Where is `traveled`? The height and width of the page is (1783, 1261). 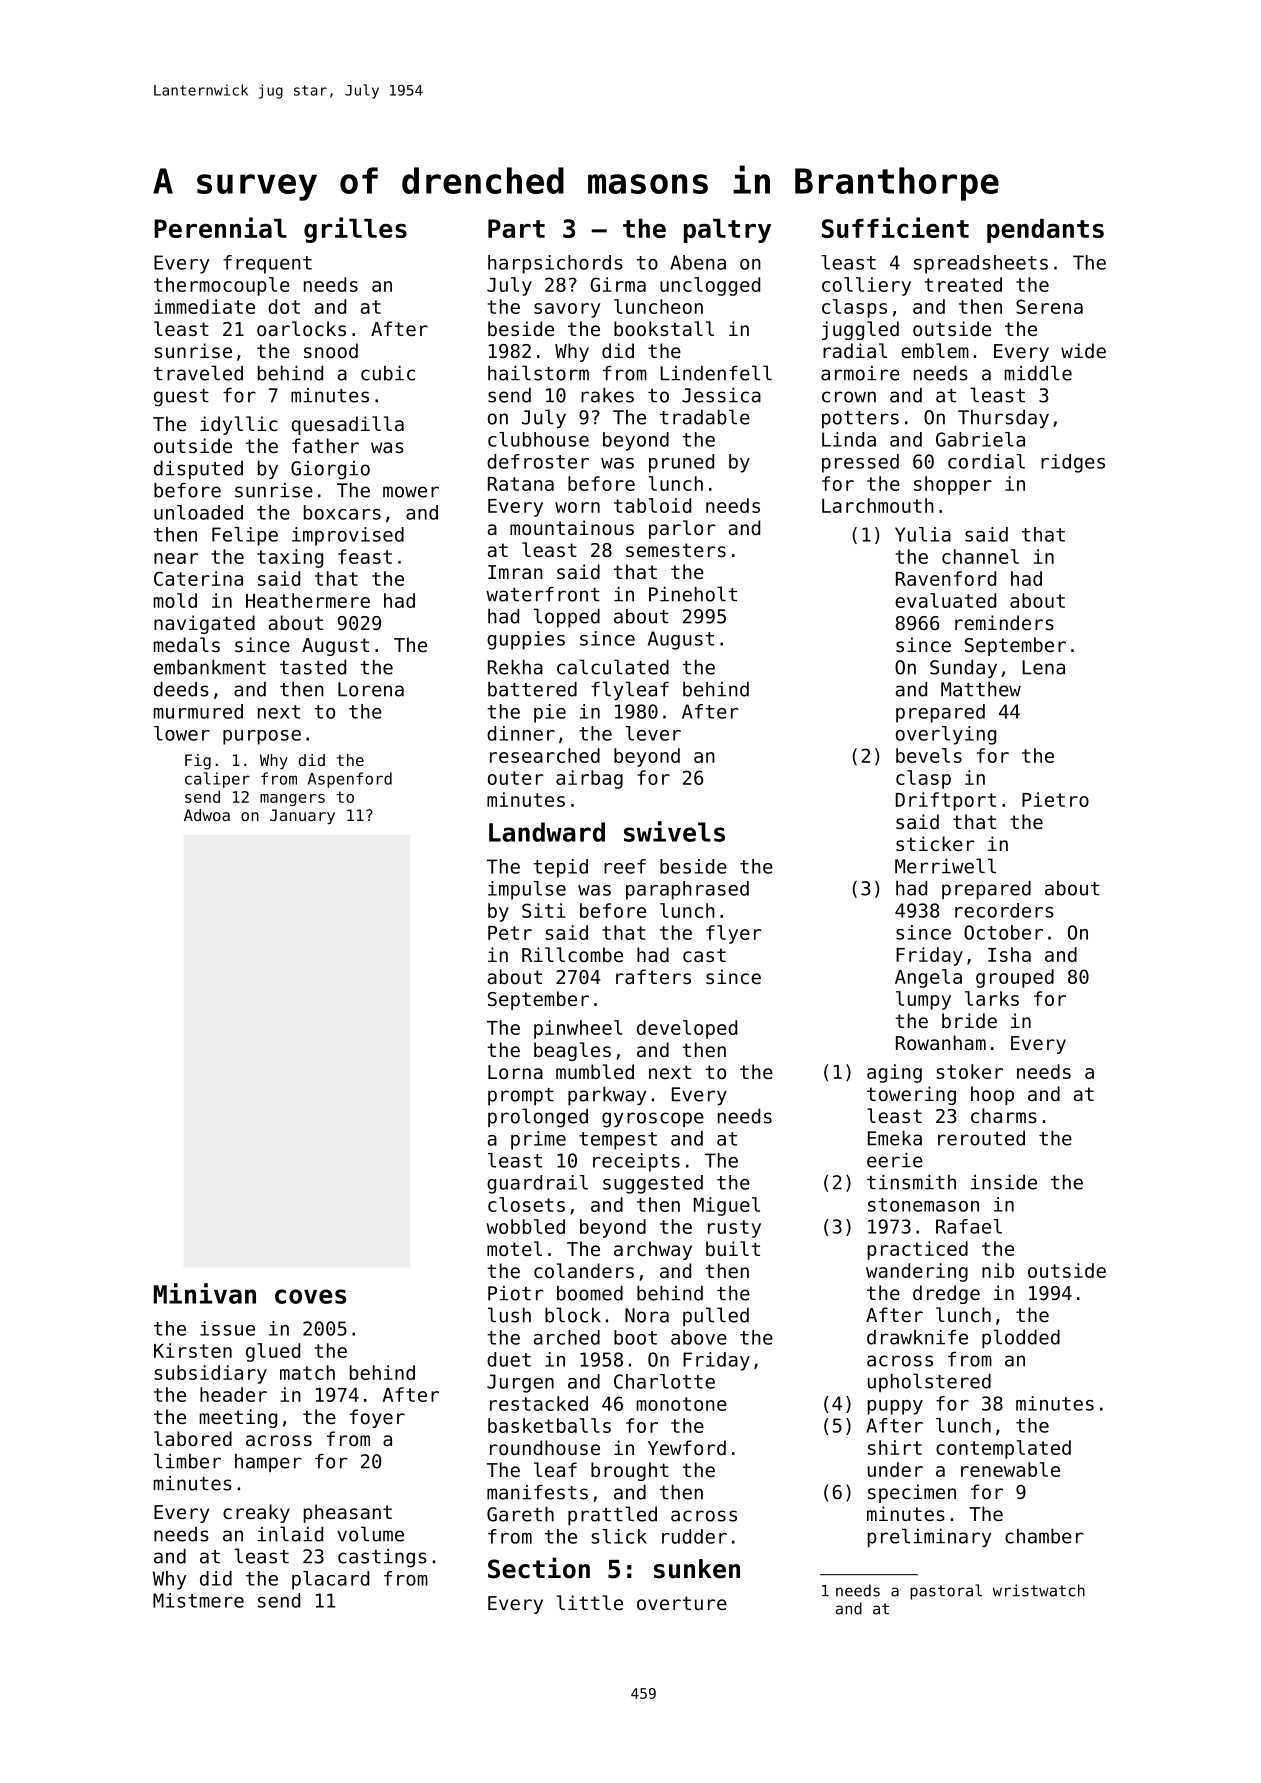 traveled is located at coordinates (198, 373).
